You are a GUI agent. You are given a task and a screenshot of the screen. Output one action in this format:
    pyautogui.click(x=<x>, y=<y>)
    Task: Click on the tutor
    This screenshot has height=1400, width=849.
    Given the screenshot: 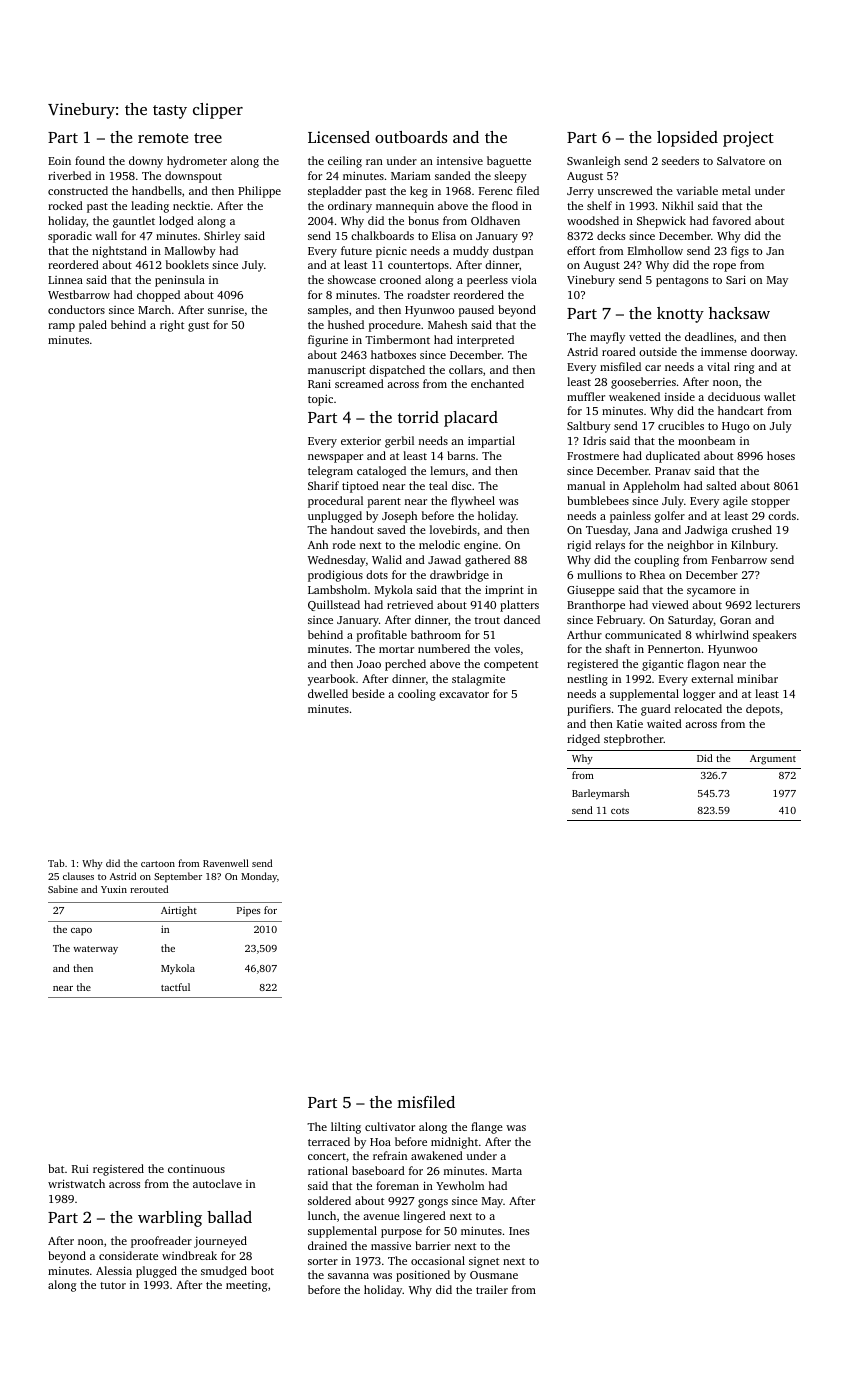 What is the action you would take?
    pyautogui.click(x=113, y=1285)
